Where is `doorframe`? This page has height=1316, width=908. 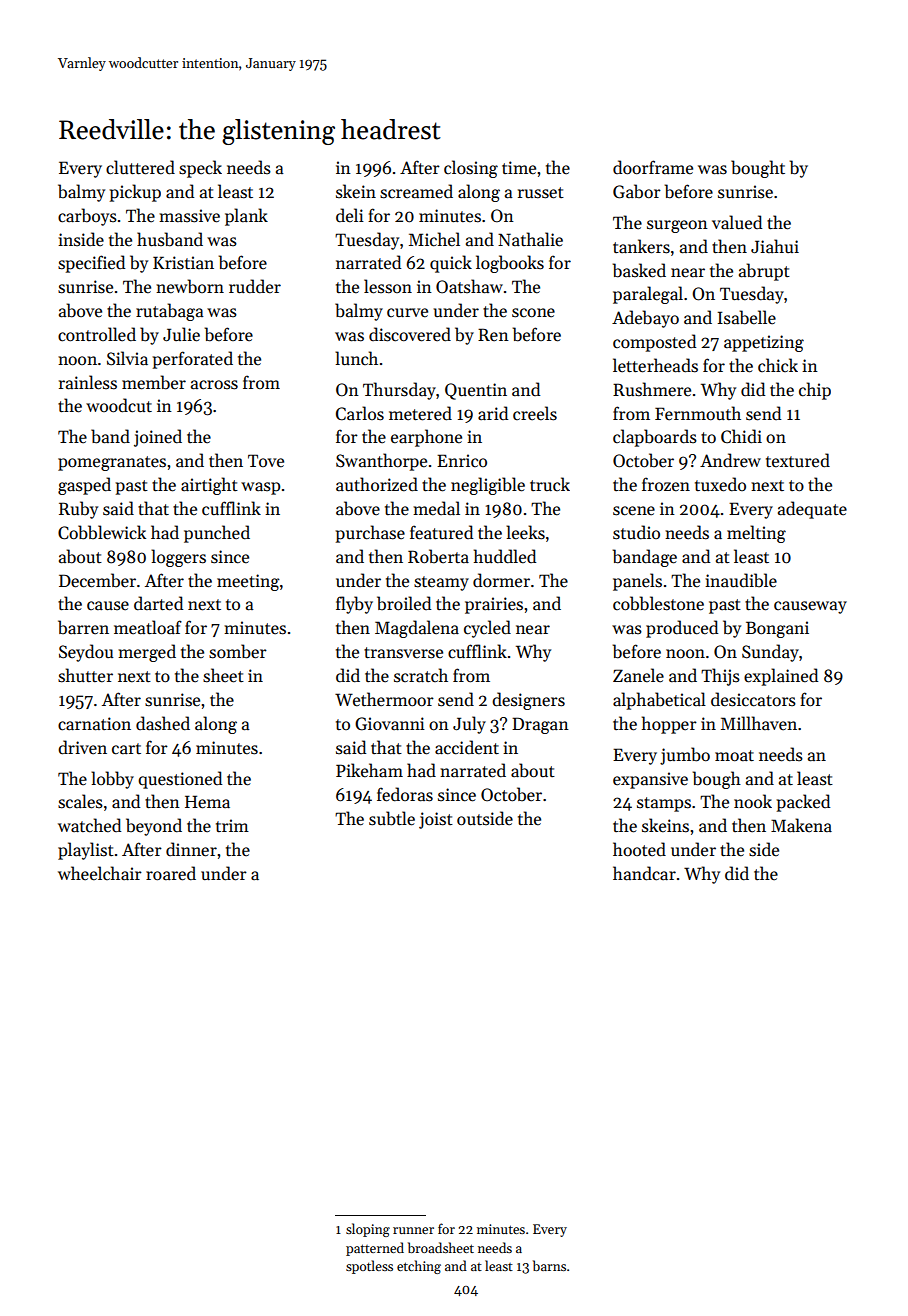 doorframe is located at coordinates (653, 167).
